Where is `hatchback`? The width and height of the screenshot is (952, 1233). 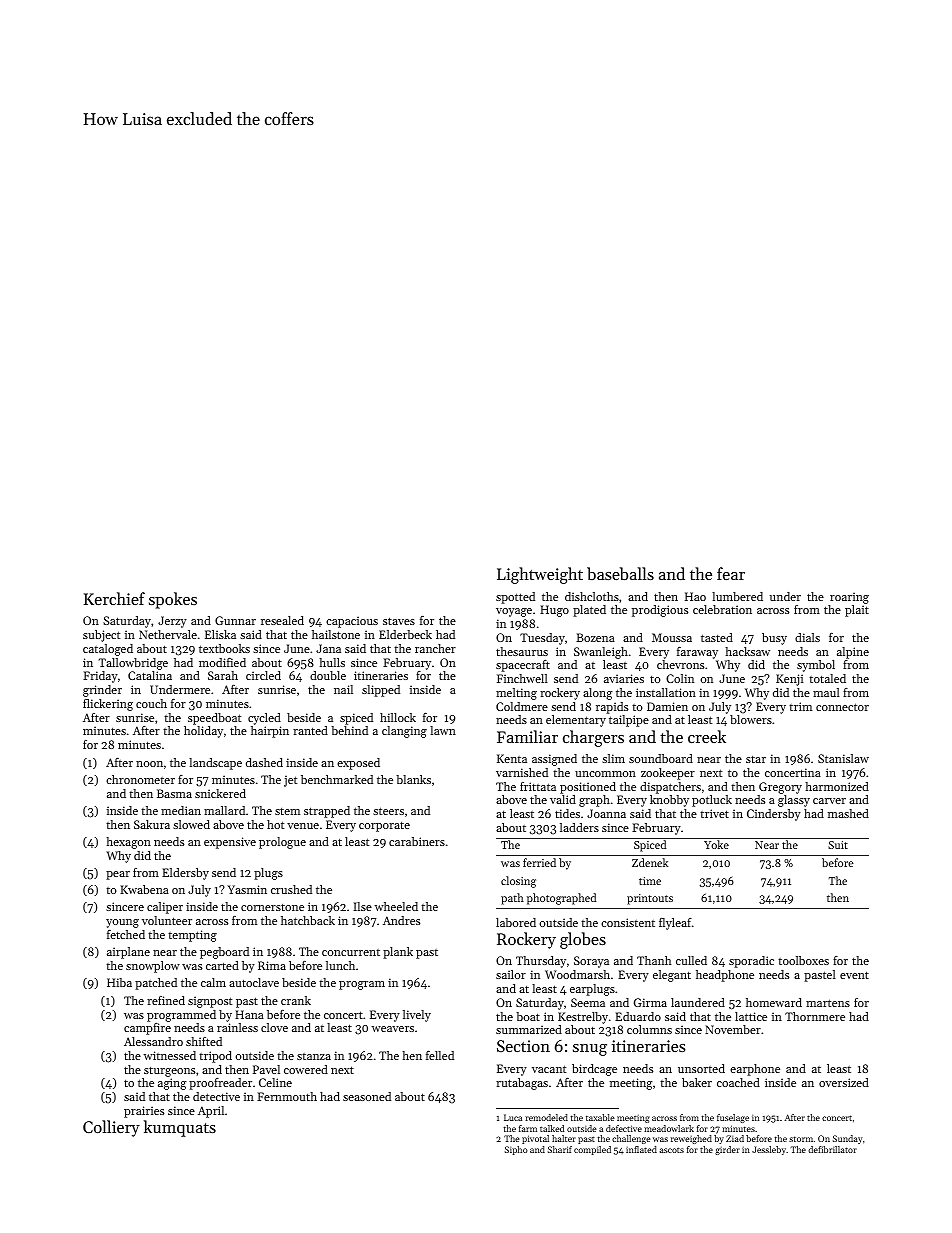
hatchback is located at coordinates (308, 920).
